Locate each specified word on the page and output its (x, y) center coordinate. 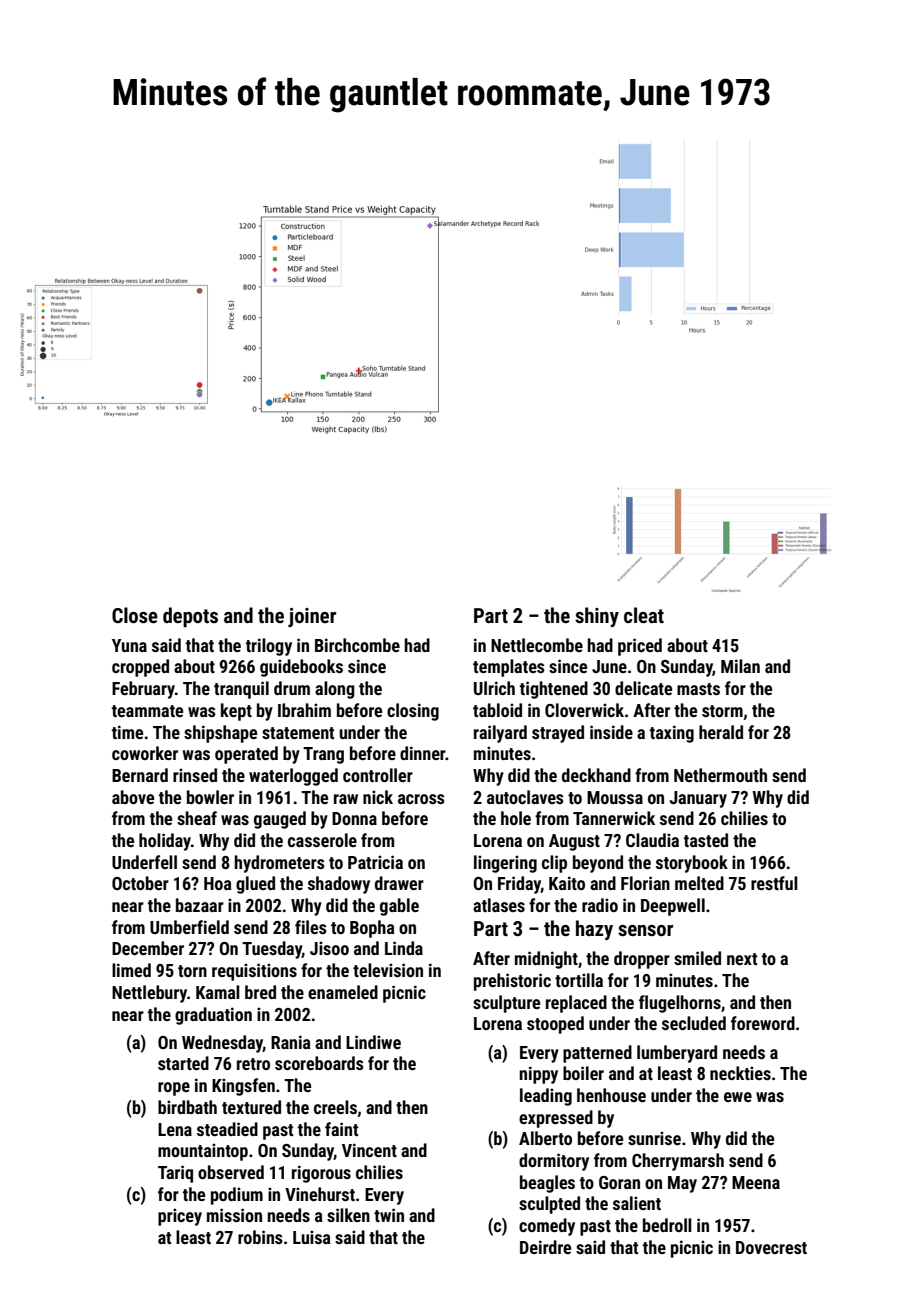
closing (413, 712)
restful (774, 883)
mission (234, 1215)
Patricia (375, 862)
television (388, 970)
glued (255, 885)
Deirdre (545, 1247)
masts (698, 689)
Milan (740, 666)
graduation (213, 1016)
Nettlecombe (537, 645)
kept (236, 712)
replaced (576, 1004)
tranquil (241, 690)
